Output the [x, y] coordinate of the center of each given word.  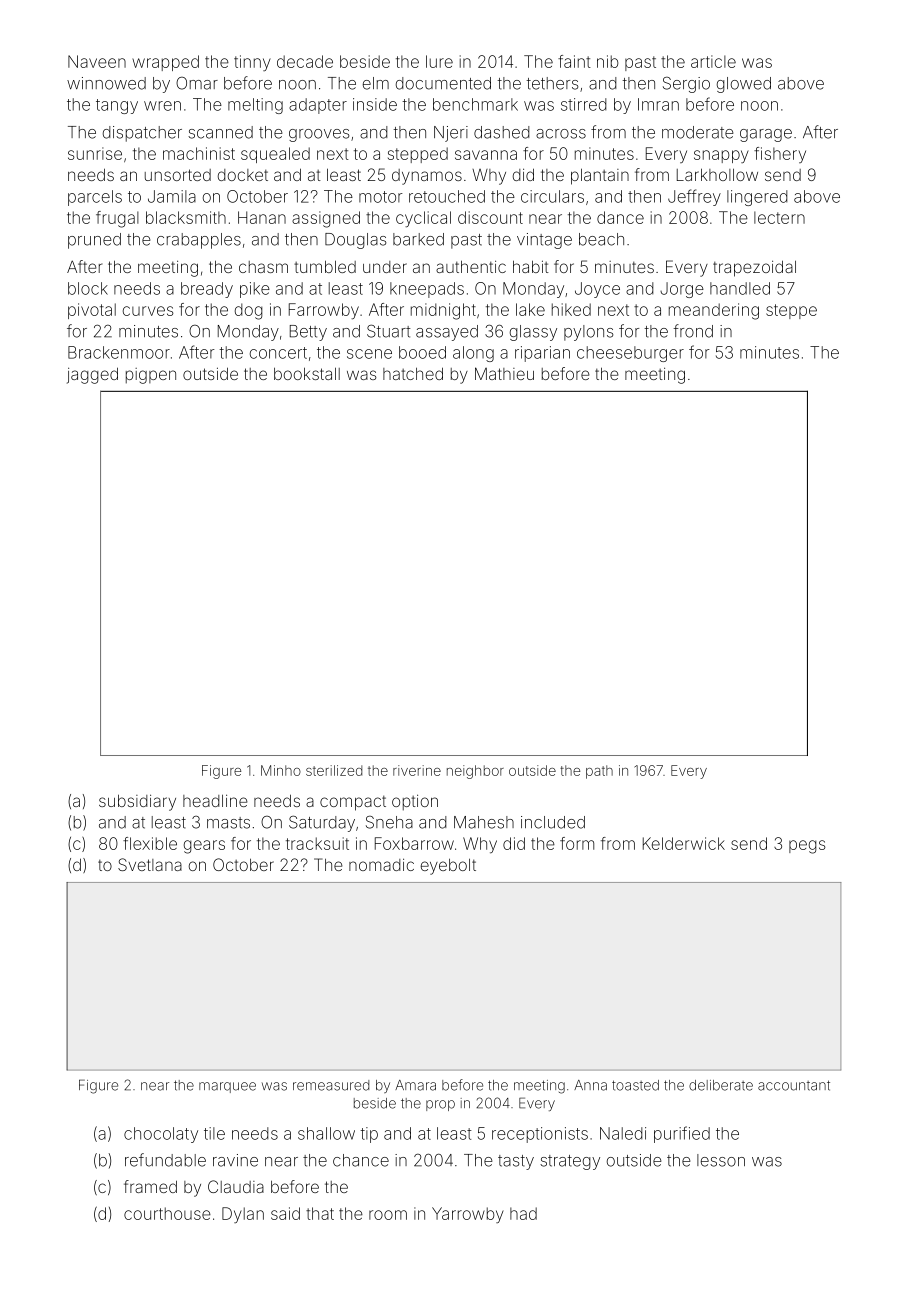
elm [376, 83]
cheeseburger [630, 354]
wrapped [165, 63]
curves [148, 311]
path [599, 772]
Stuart [389, 331]
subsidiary [137, 802]
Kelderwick [684, 843]
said [285, 1213]
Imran [658, 104]
